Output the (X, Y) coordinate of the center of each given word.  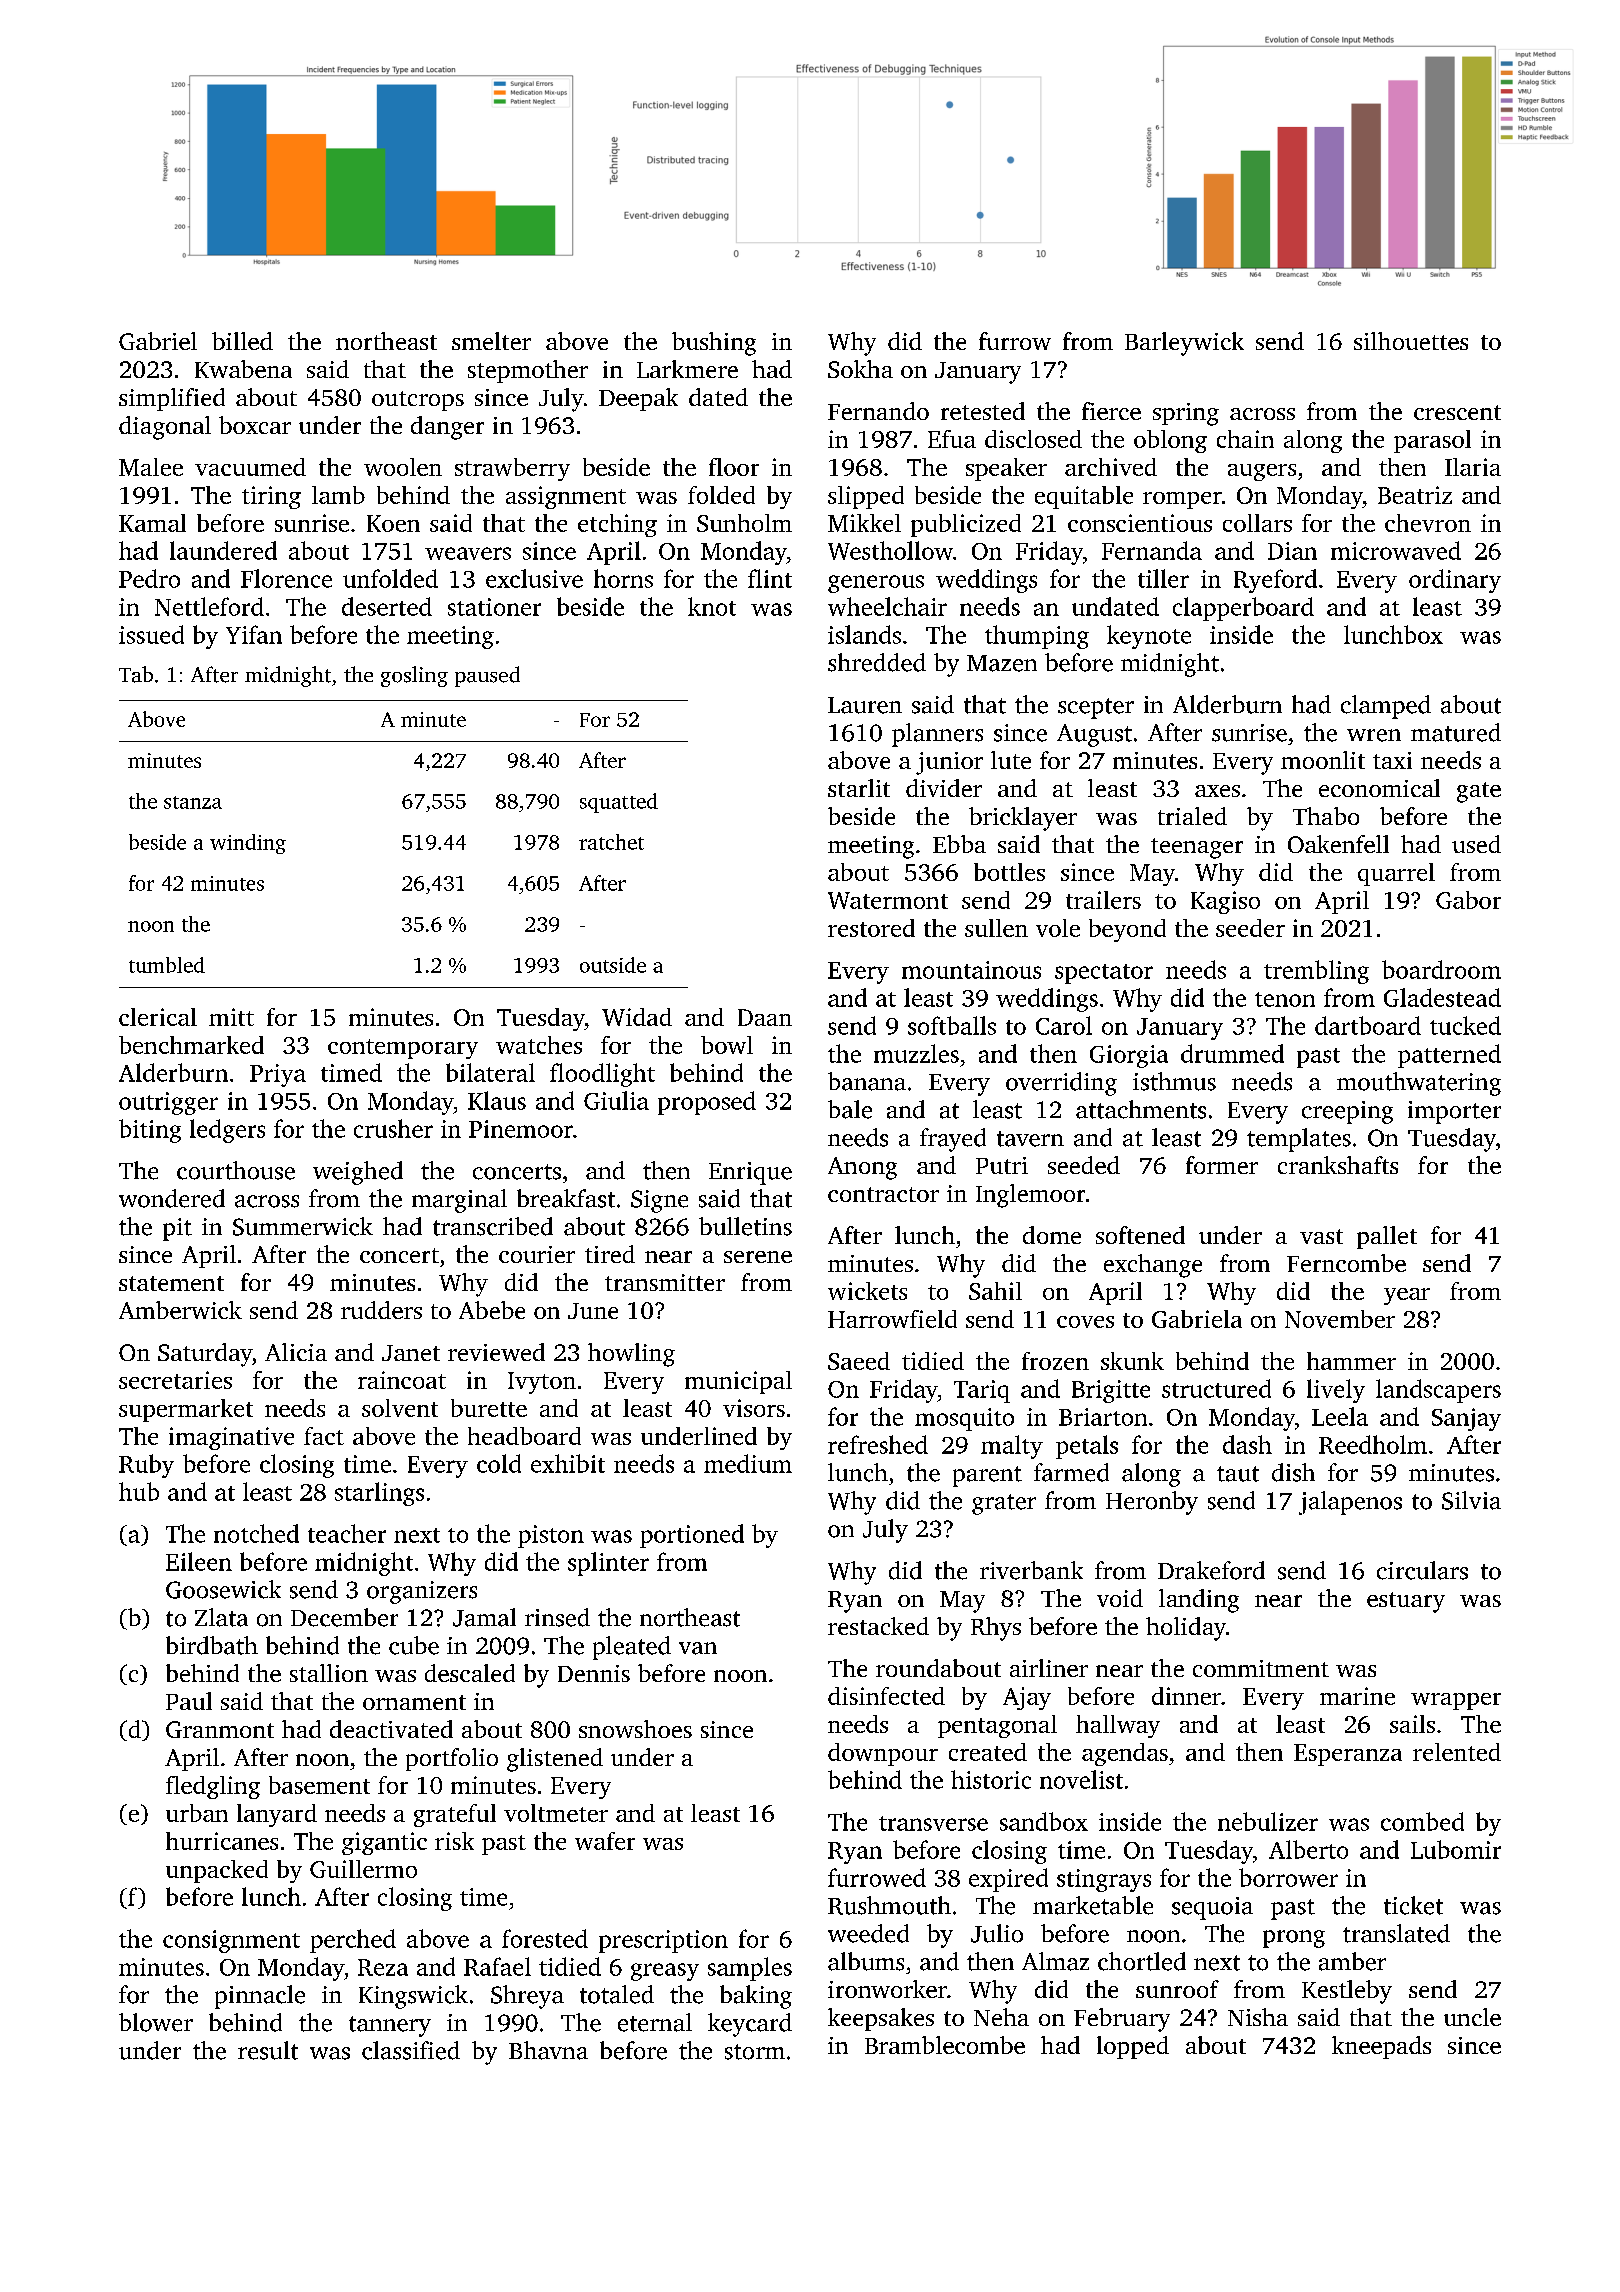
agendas (1125, 1754)
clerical (158, 1017)
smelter (491, 341)
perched (353, 1941)
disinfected (886, 1696)
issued (151, 634)
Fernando (878, 411)
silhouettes (1411, 341)
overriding (1061, 1084)
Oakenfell (1338, 844)
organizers (422, 1592)
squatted (619, 803)
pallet (1387, 1237)
